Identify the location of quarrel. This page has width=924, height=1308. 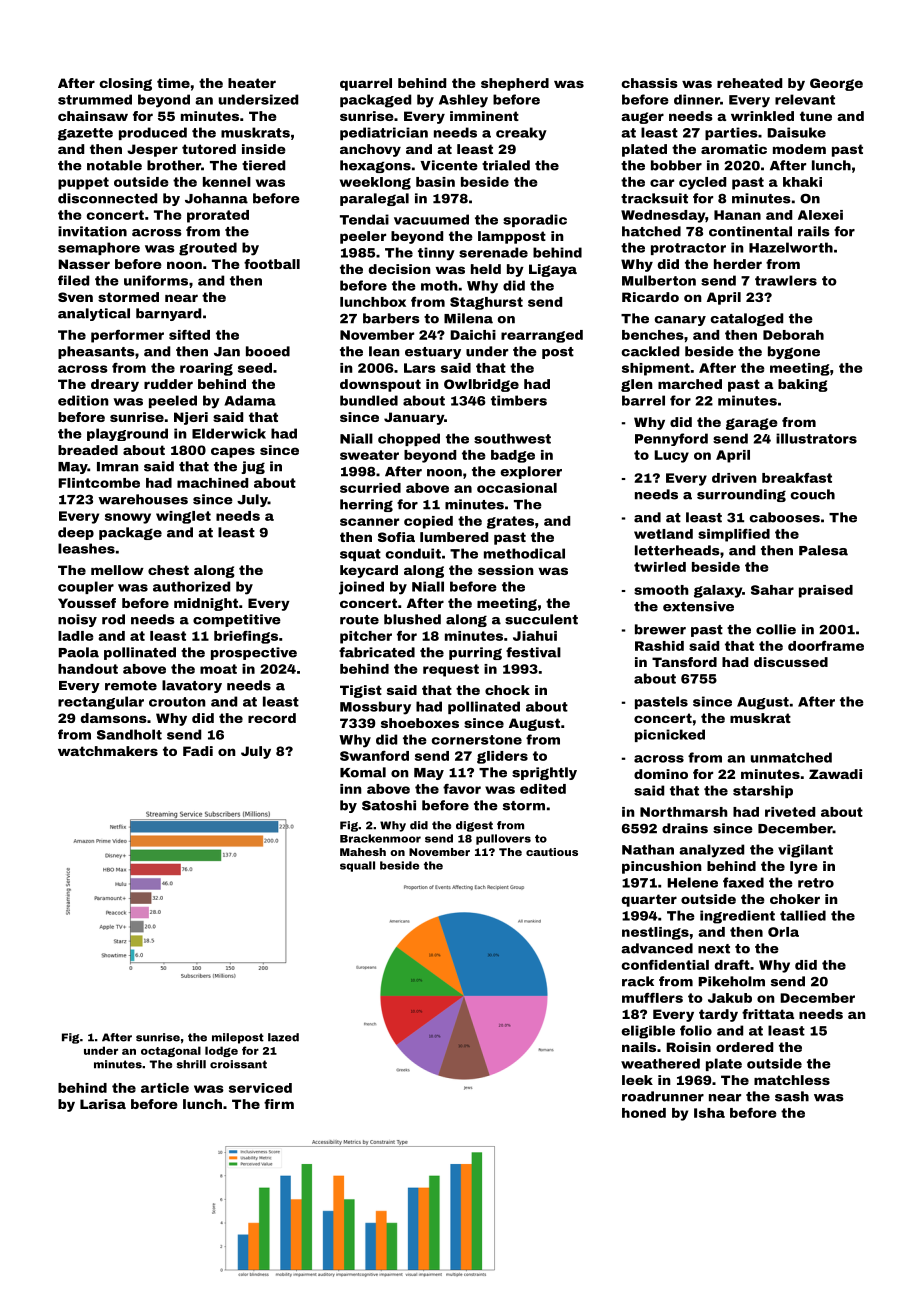
(366, 84).
